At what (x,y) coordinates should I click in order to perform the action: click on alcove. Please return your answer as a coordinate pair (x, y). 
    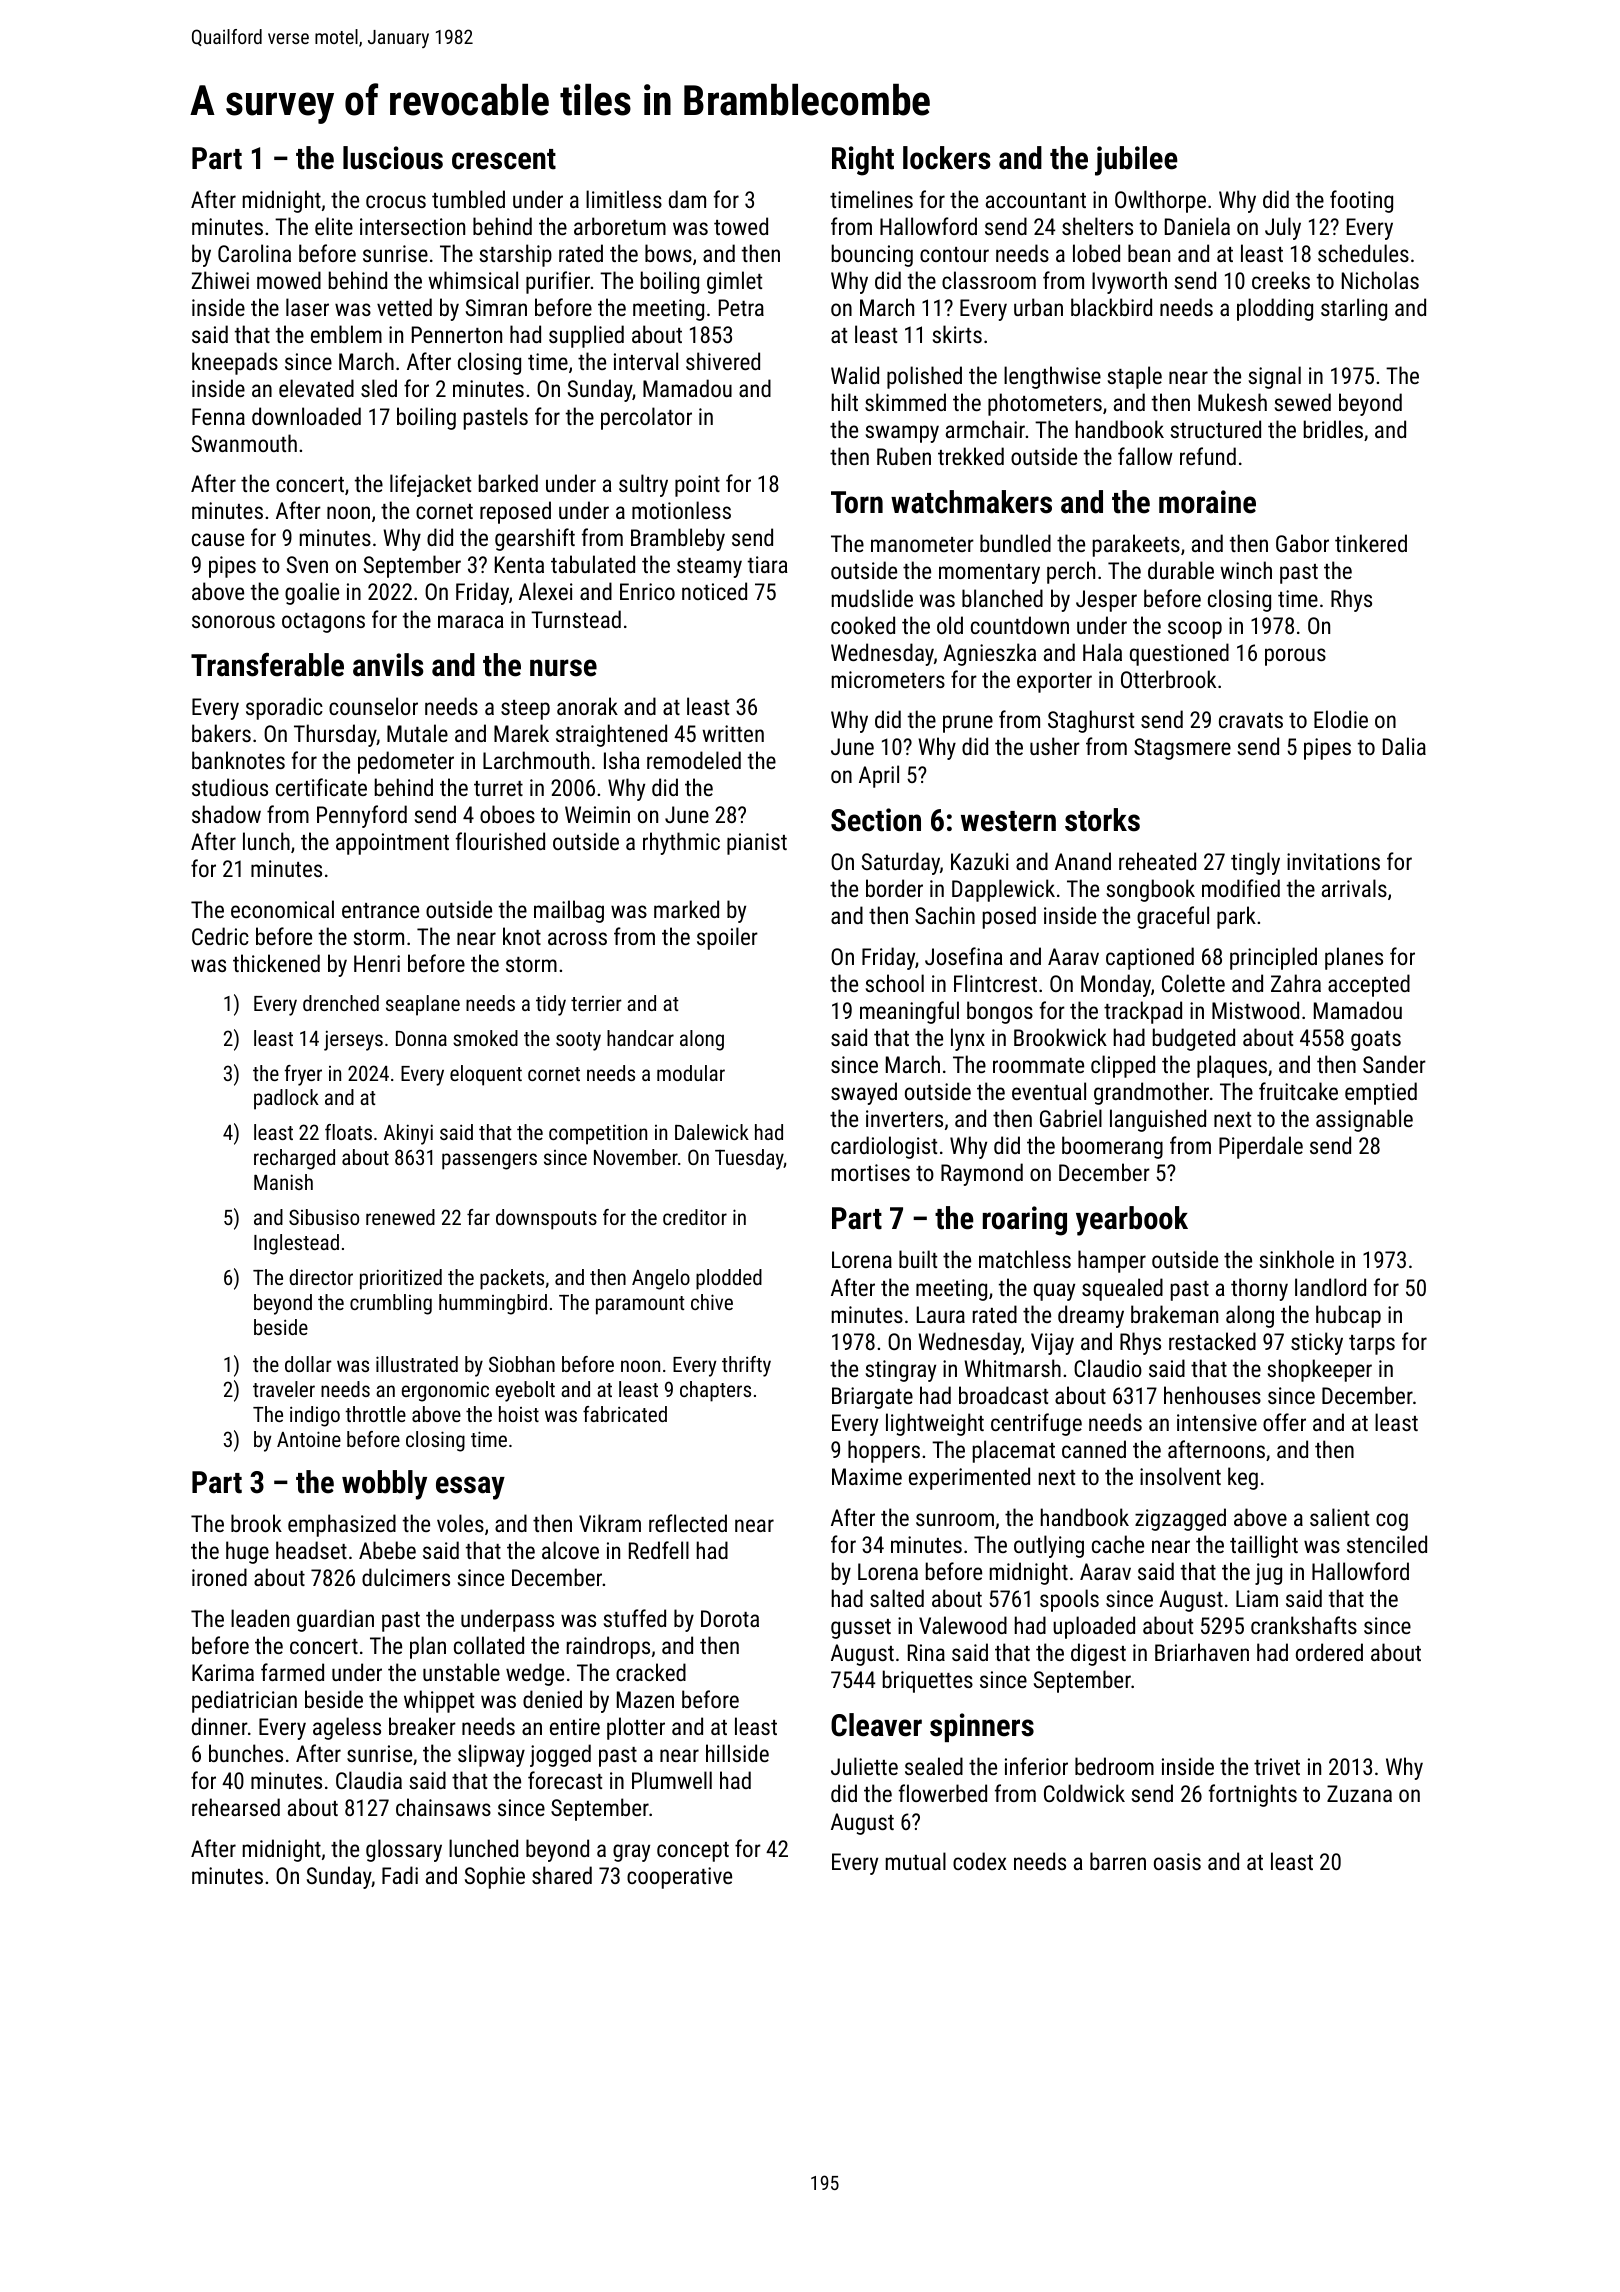
    Looking at the image, I should click on (570, 1550).
